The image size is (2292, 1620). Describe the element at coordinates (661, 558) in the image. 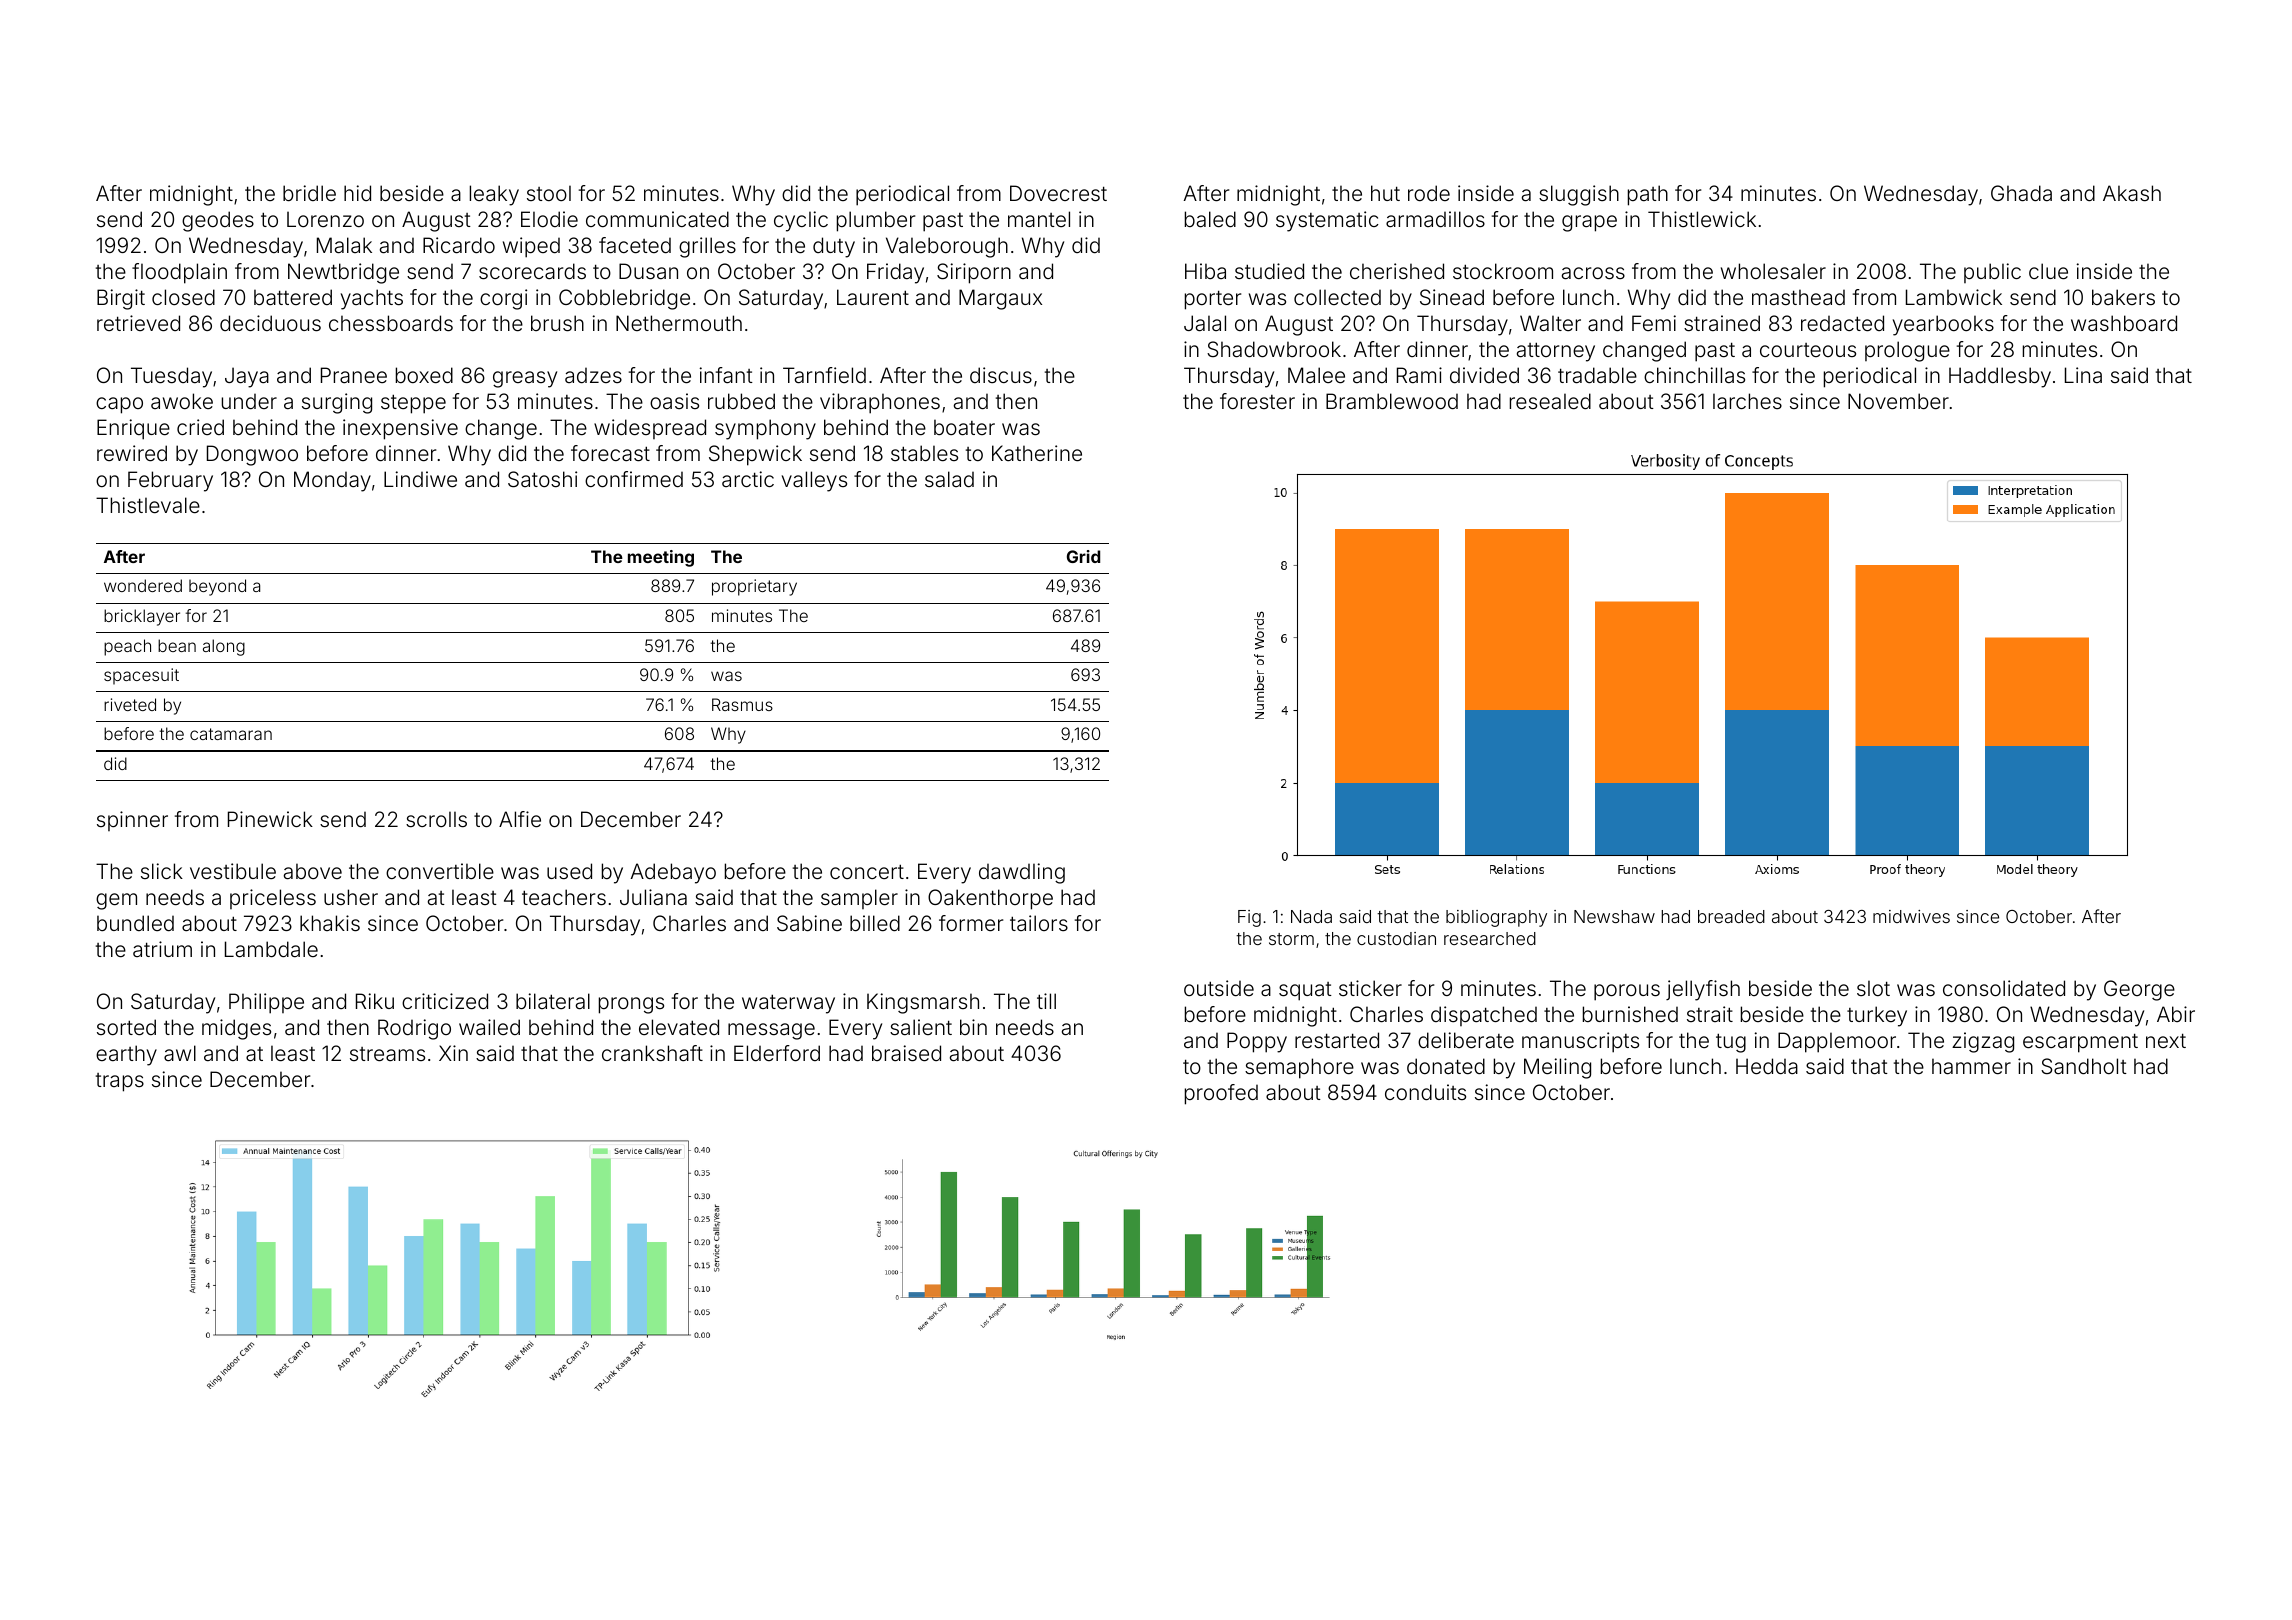

I see `meeting` at that location.
